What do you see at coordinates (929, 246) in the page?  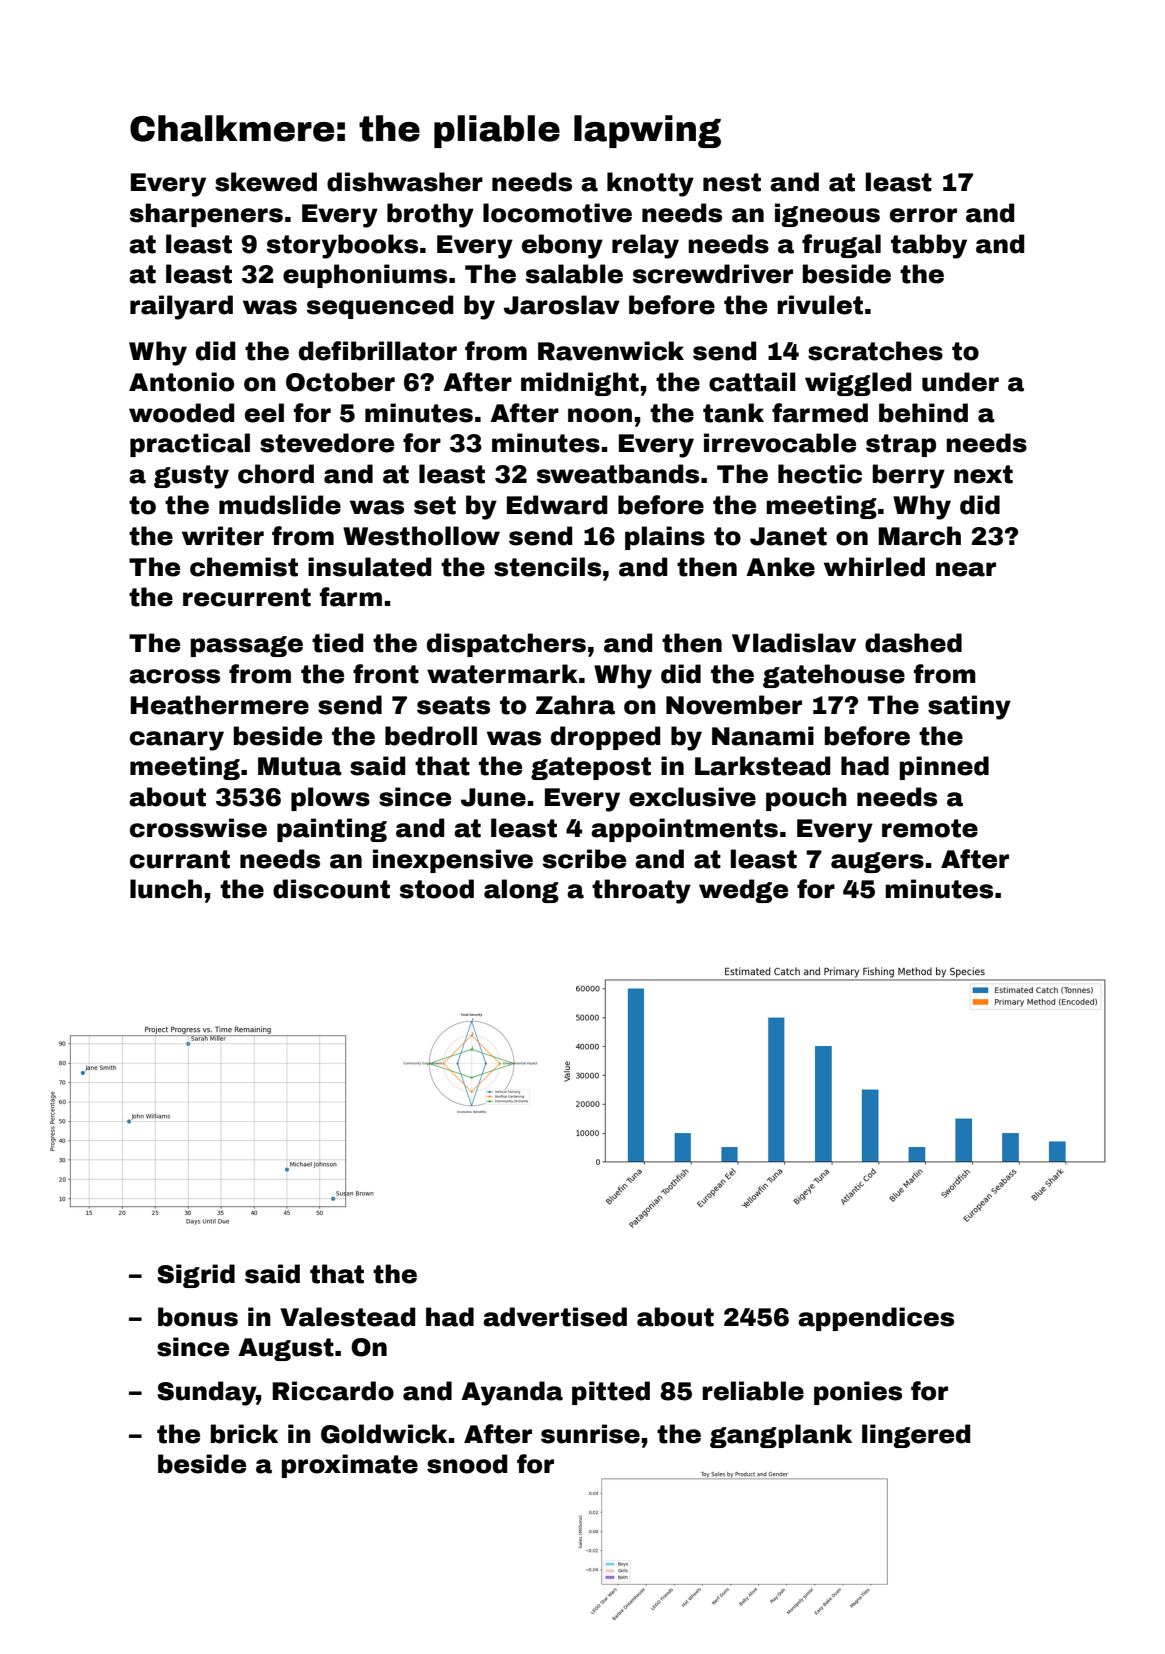 I see `tabby` at bounding box center [929, 246].
